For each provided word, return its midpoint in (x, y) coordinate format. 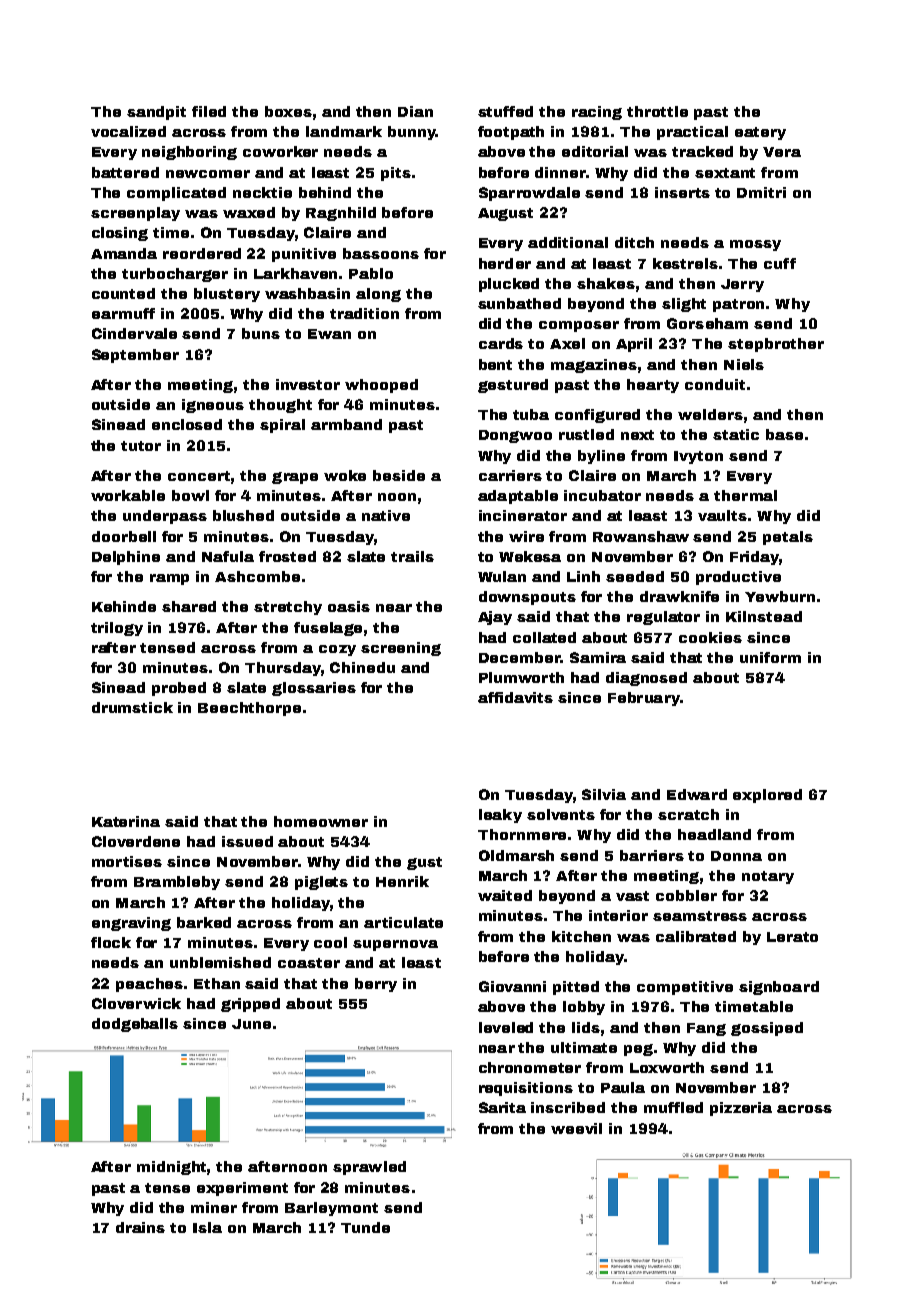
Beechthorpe (249, 709)
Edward (697, 794)
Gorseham (707, 323)
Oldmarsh (516, 855)
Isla (207, 1227)
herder (505, 263)
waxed (249, 212)
